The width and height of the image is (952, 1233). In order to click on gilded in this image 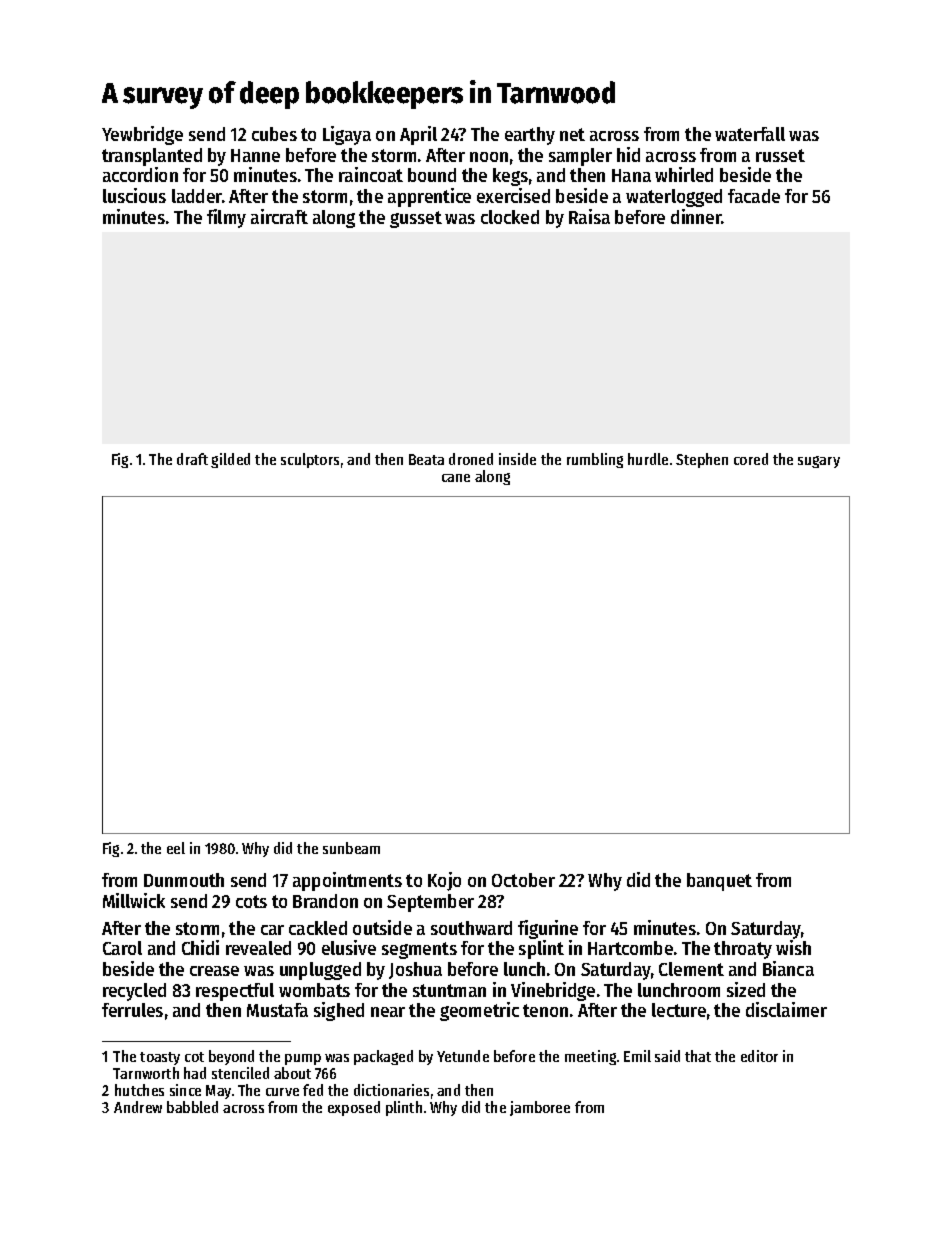, I will do `click(230, 460)`.
